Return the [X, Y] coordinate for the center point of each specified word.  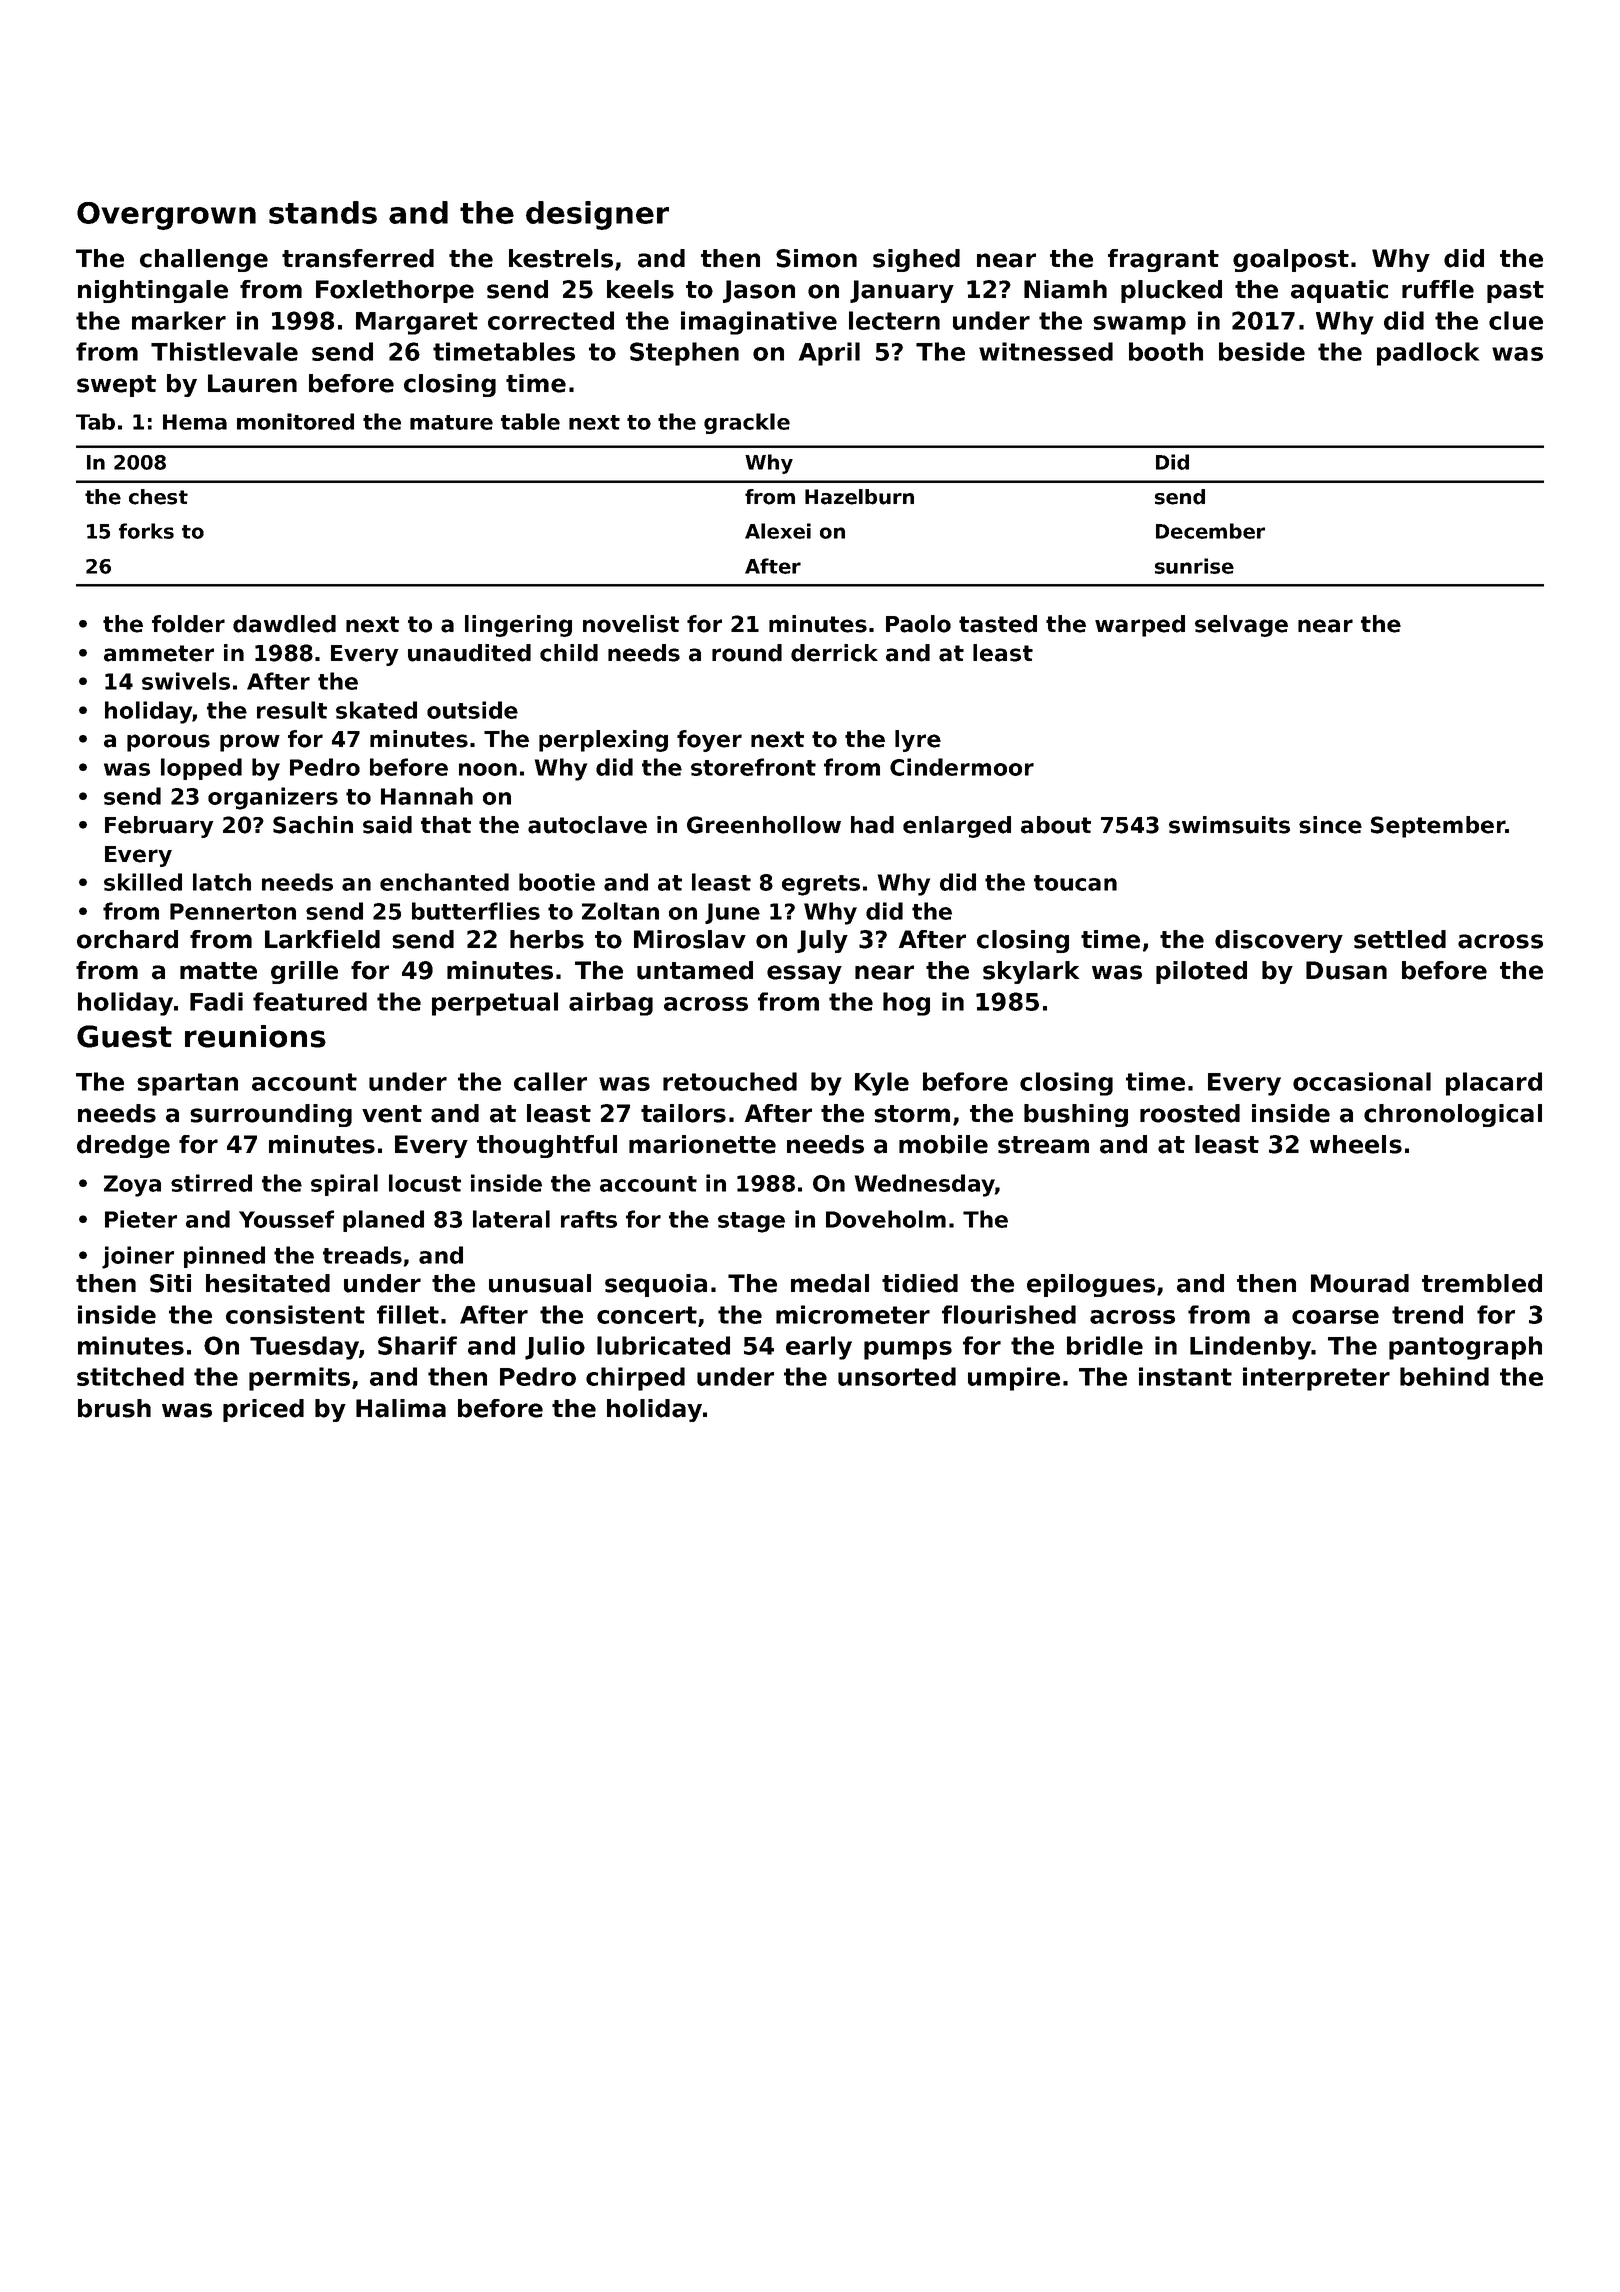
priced [263, 1410]
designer [597, 215]
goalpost [1291, 260]
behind [1444, 1376]
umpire [1014, 1379]
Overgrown [166, 216]
